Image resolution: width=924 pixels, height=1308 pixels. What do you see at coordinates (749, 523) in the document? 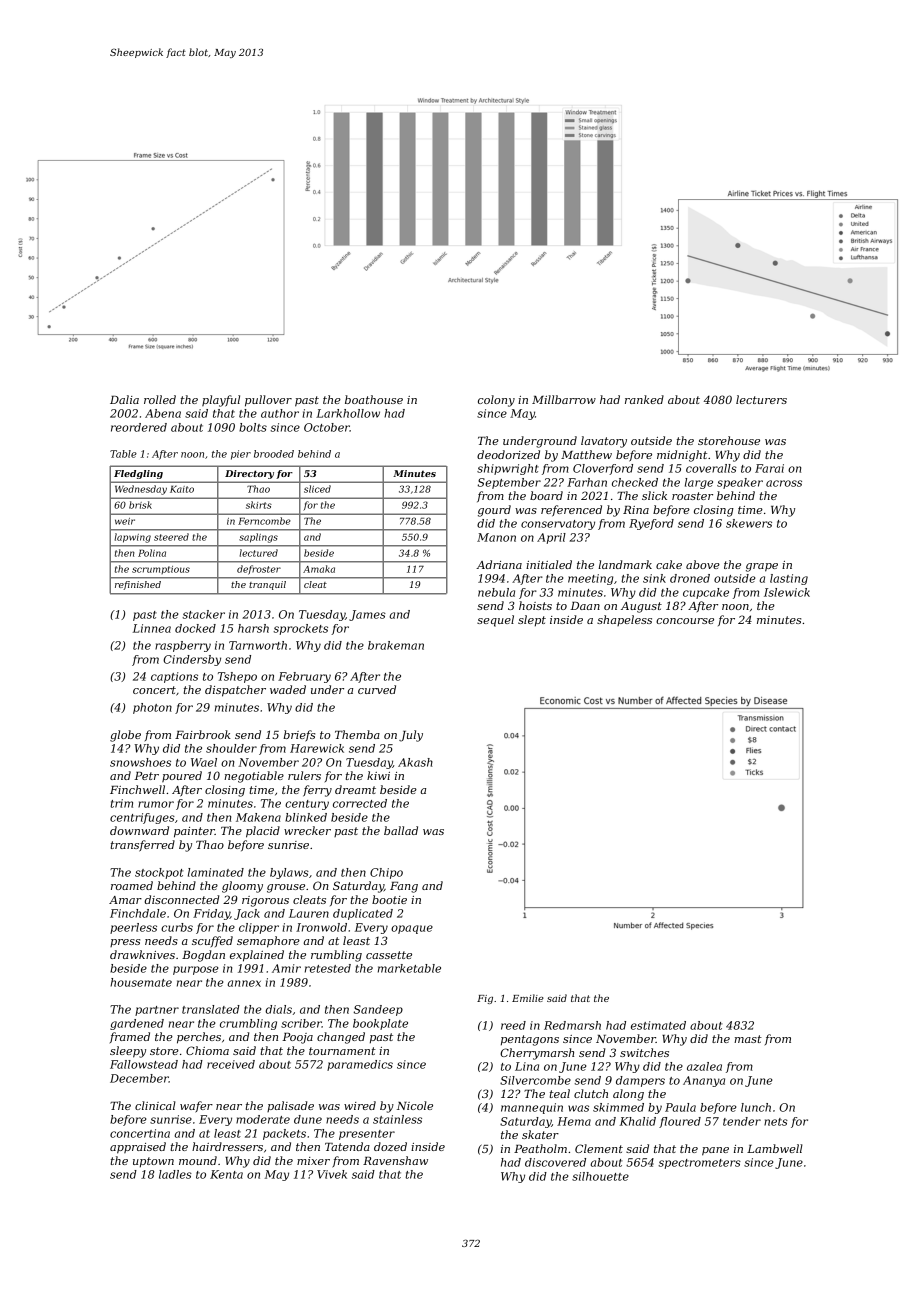
I see `skewers` at bounding box center [749, 523].
